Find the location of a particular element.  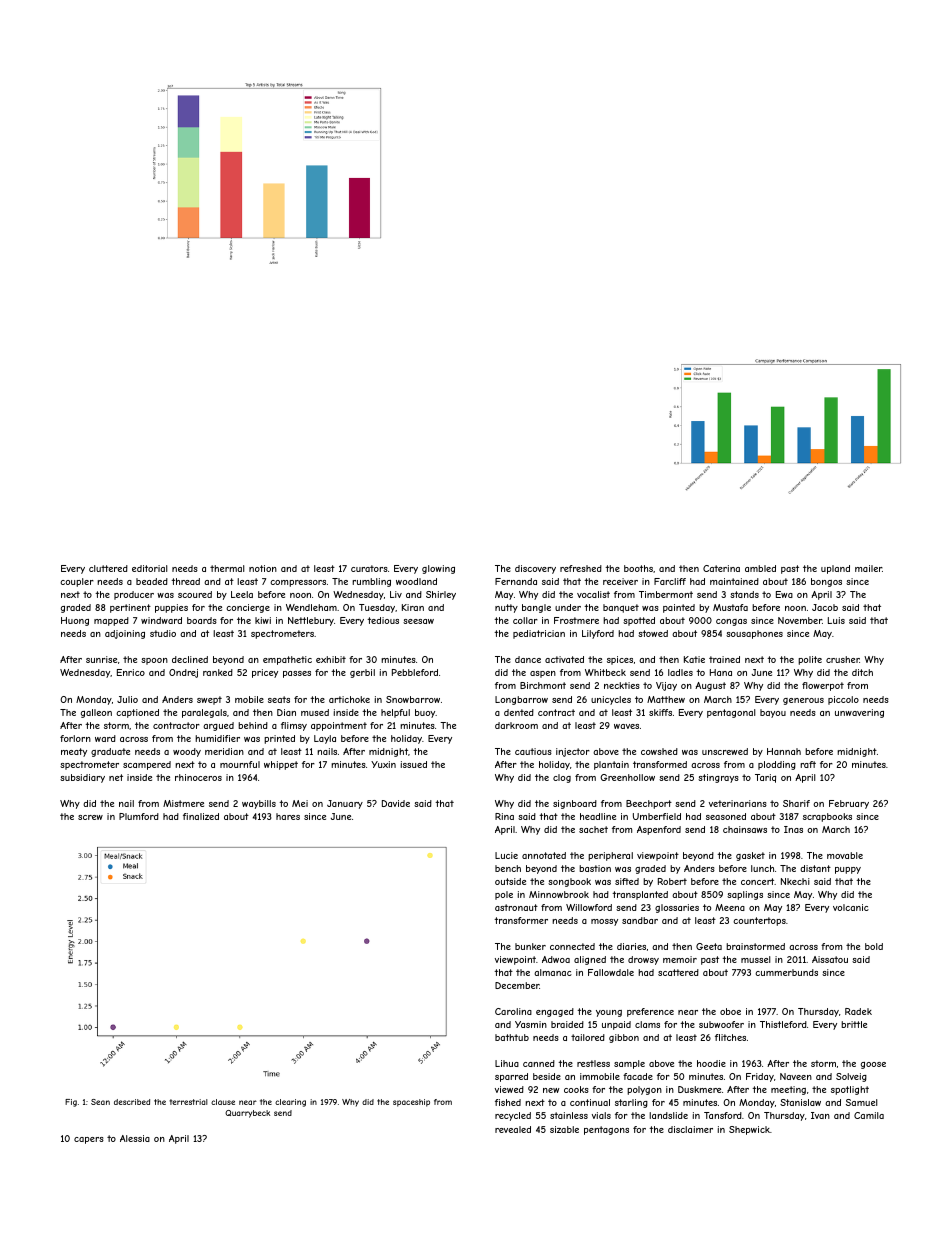

coupler is located at coordinates (77, 582).
